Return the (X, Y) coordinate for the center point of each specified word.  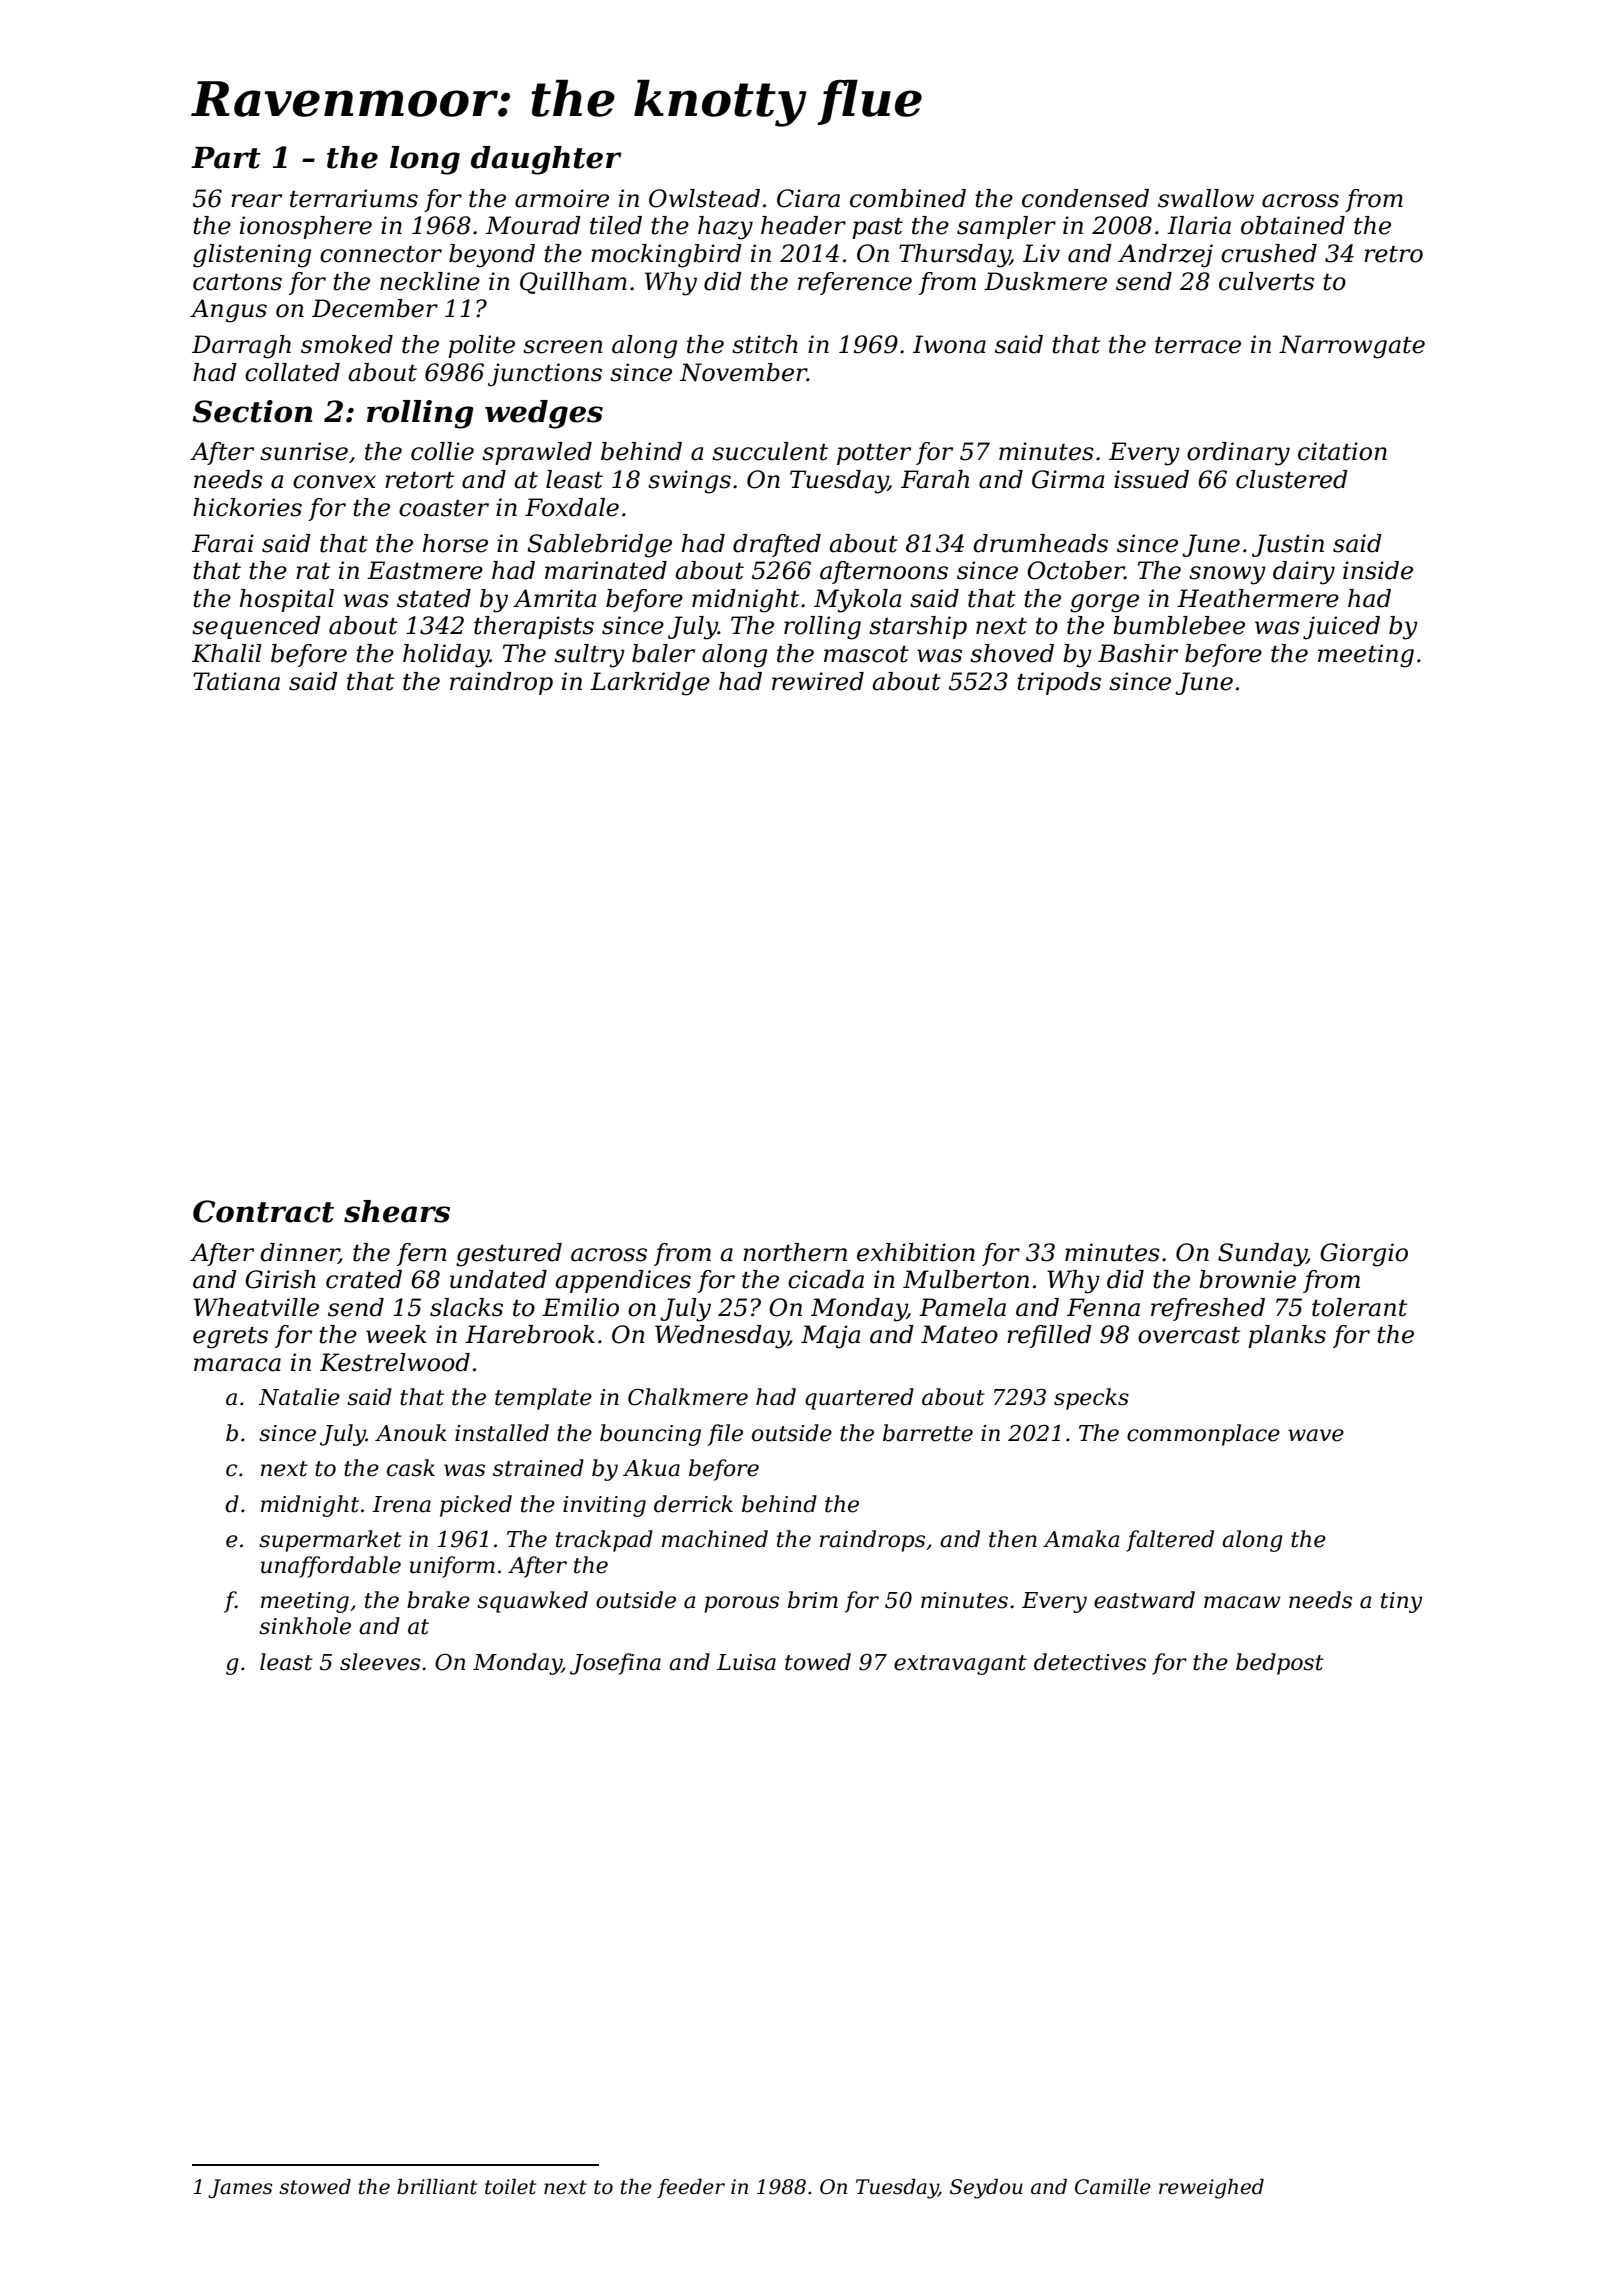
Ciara (808, 198)
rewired (818, 681)
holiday (446, 656)
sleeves (380, 1662)
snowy (1227, 575)
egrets (230, 1338)
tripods (1059, 683)
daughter (546, 160)
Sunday (1262, 1255)
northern (795, 1252)
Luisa (746, 1662)
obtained (1293, 225)
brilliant (437, 2187)
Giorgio (1364, 1255)
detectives (1090, 1662)
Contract (263, 1211)
